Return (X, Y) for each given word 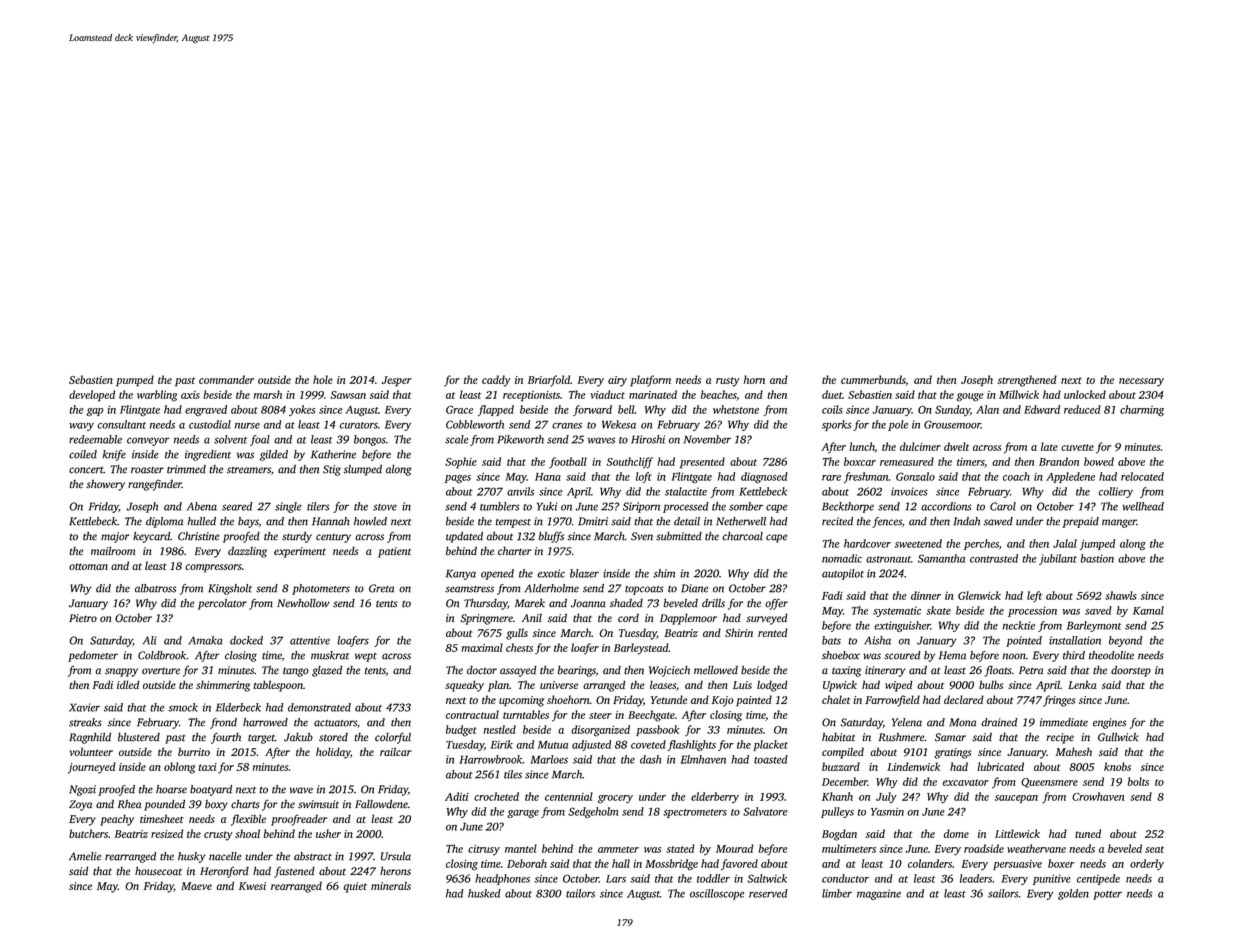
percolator (222, 604)
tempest (513, 523)
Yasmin (887, 811)
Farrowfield (892, 701)
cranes (567, 426)
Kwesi (252, 886)
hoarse (171, 789)
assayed (518, 671)
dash (650, 759)
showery (105, 485)
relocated (1142, 476)
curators (359, 425)
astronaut (888, 559)
